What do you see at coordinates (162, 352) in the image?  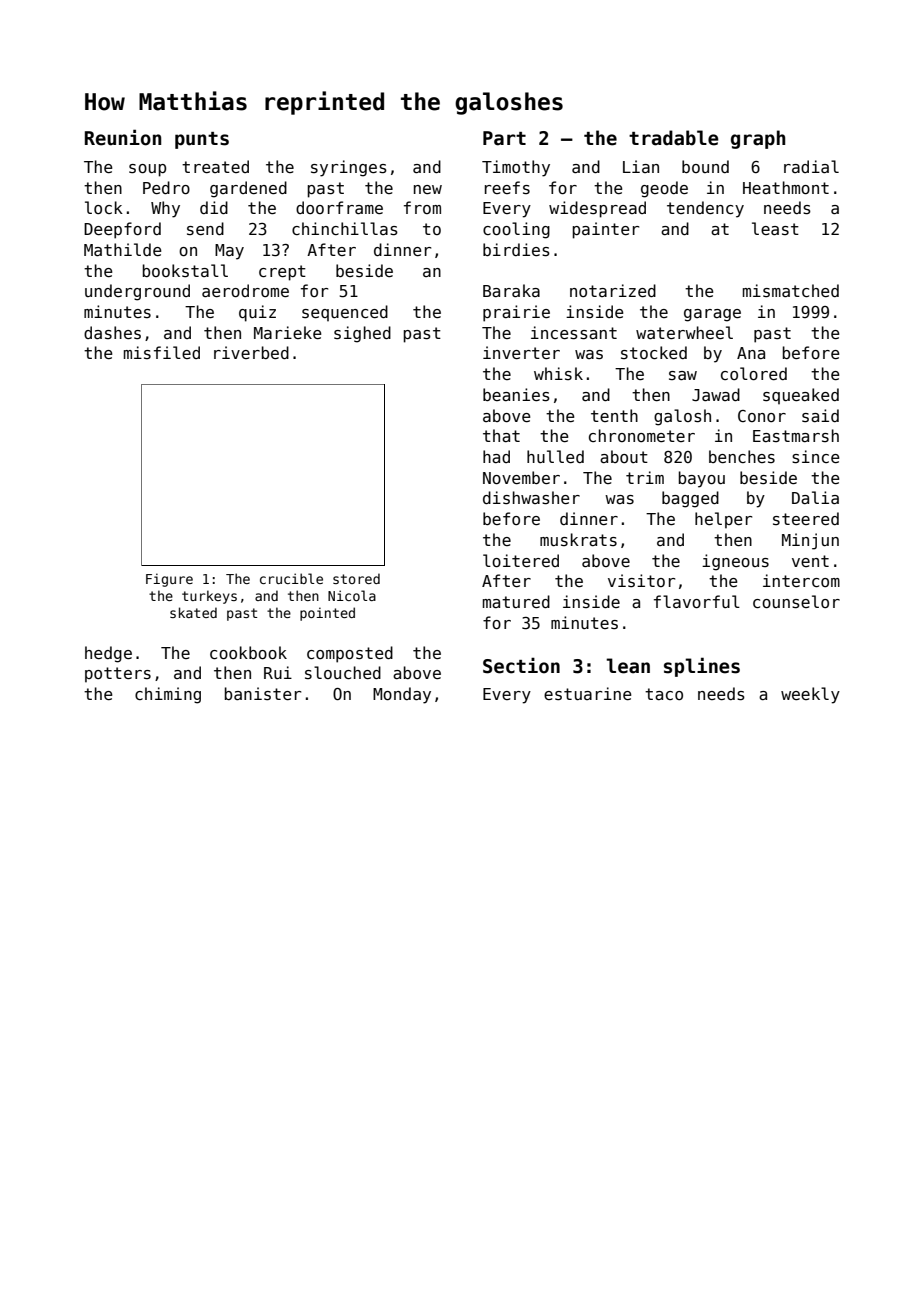 I see `misfiled` at bounding box center [162, 352].
